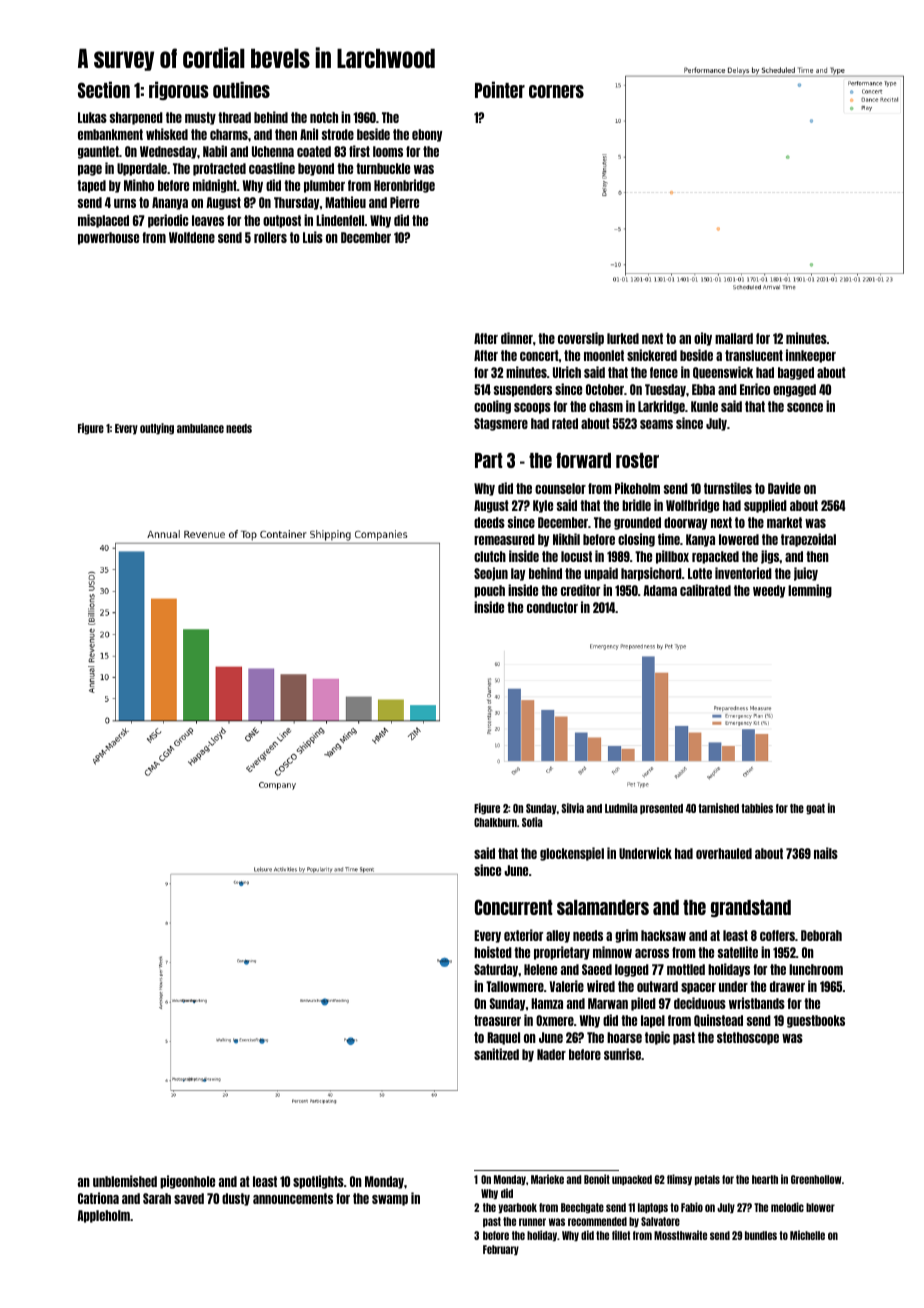 The image size is (924, 1308). I want to click on outlying, so click(157, 429).
